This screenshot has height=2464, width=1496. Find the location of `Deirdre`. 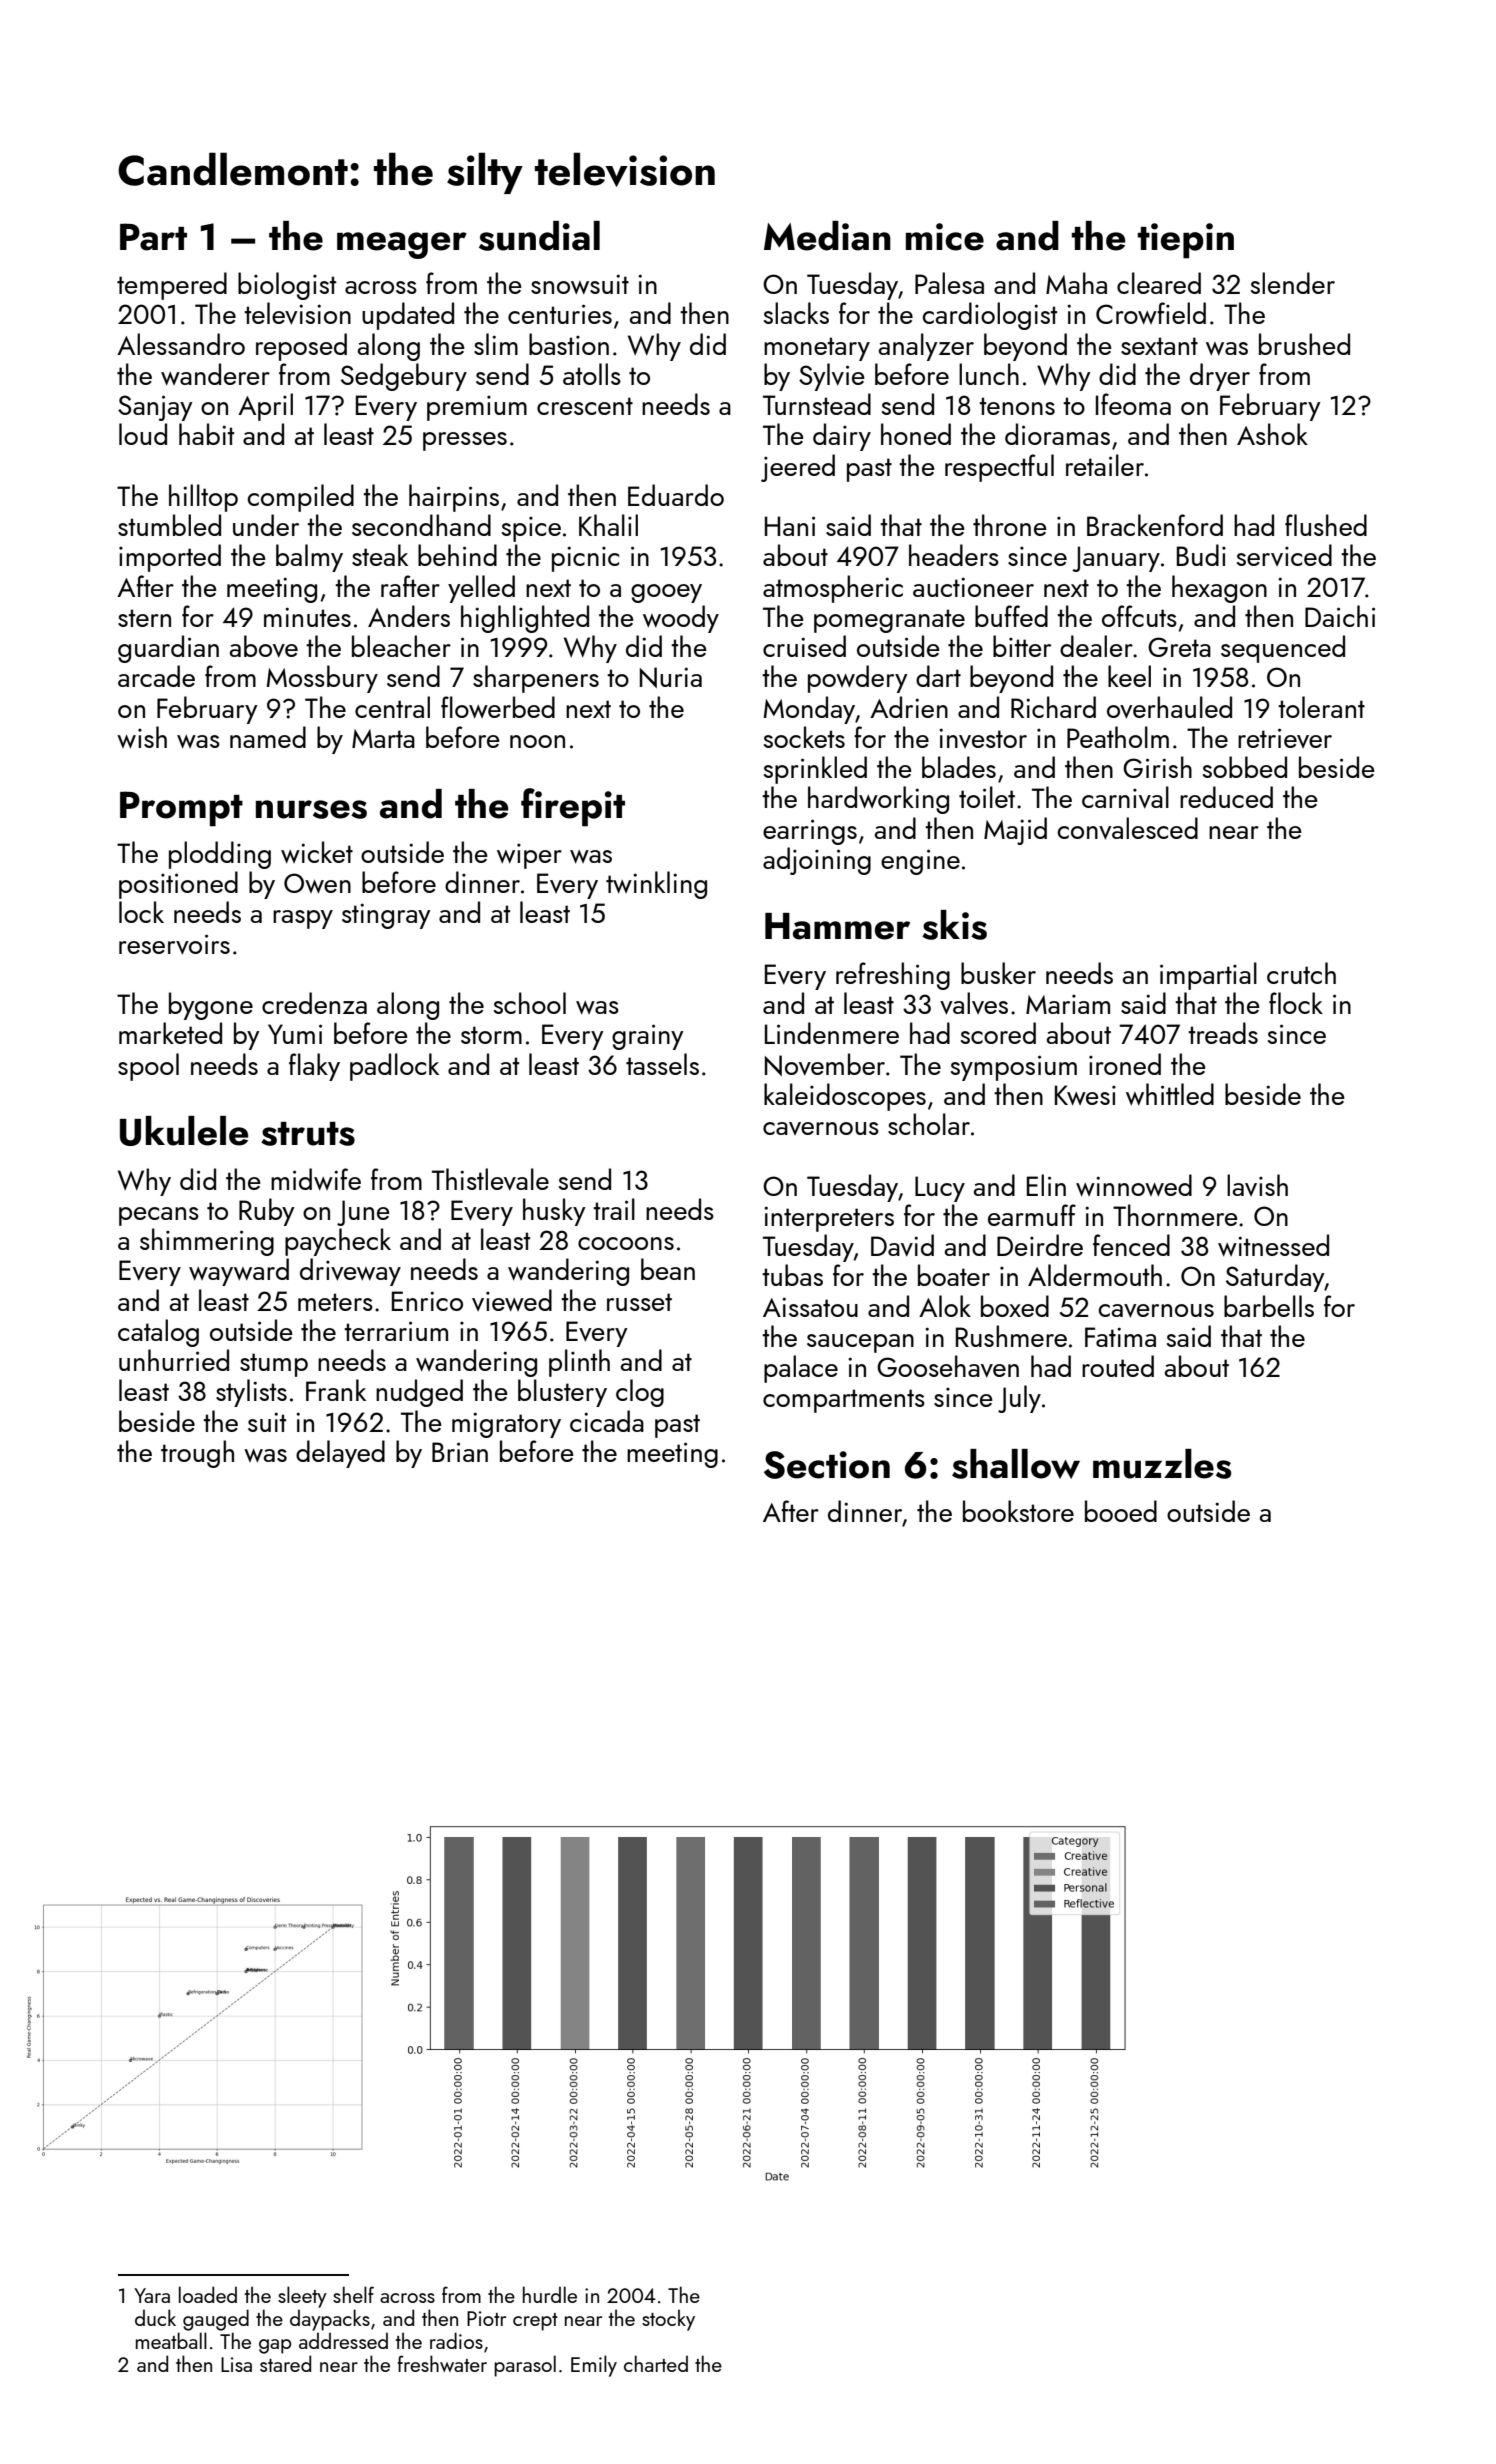

Deirdre is located at coordinates (1040, 1245).
